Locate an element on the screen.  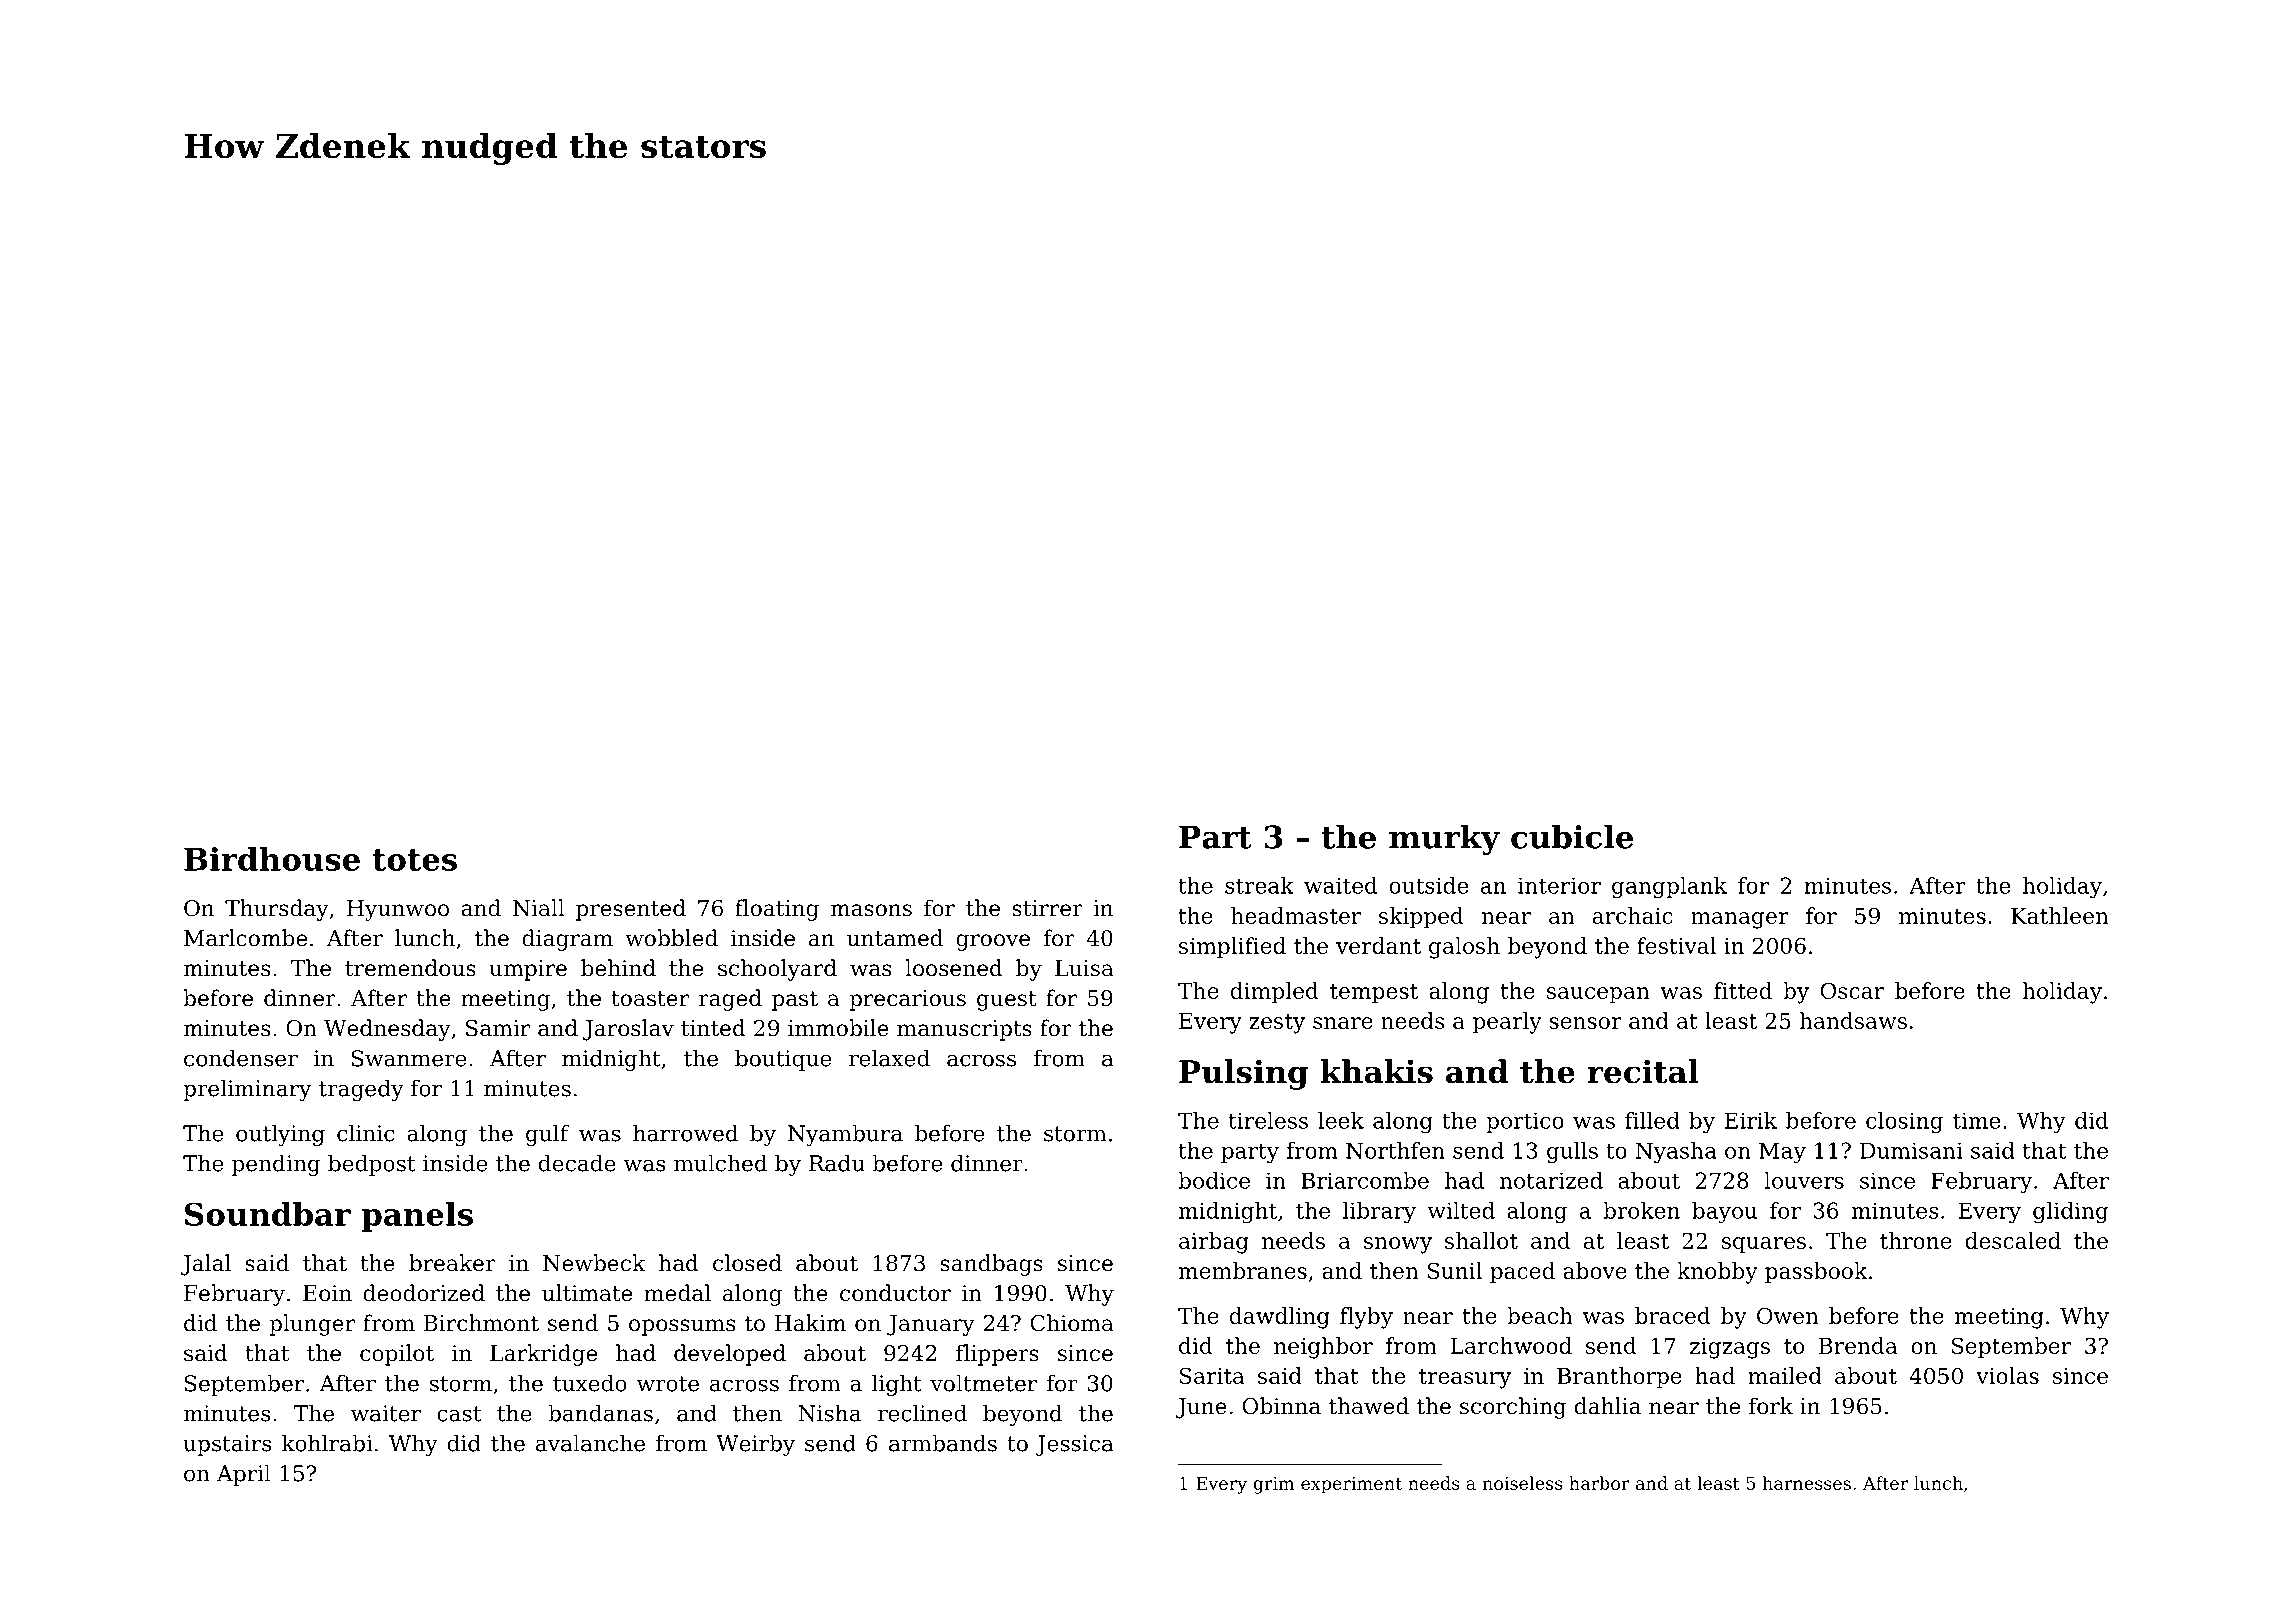
deodorized is located at coordinates (424, 1293).
